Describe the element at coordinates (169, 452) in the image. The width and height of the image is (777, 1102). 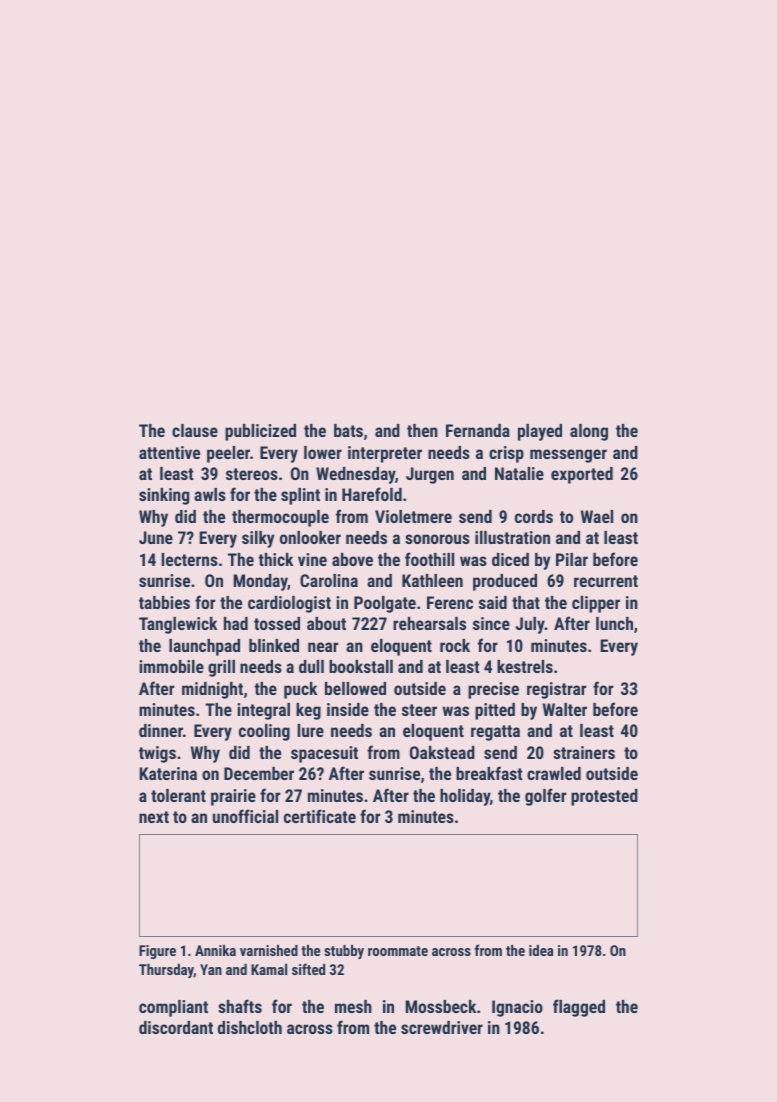
I see `attentive` at that location.
